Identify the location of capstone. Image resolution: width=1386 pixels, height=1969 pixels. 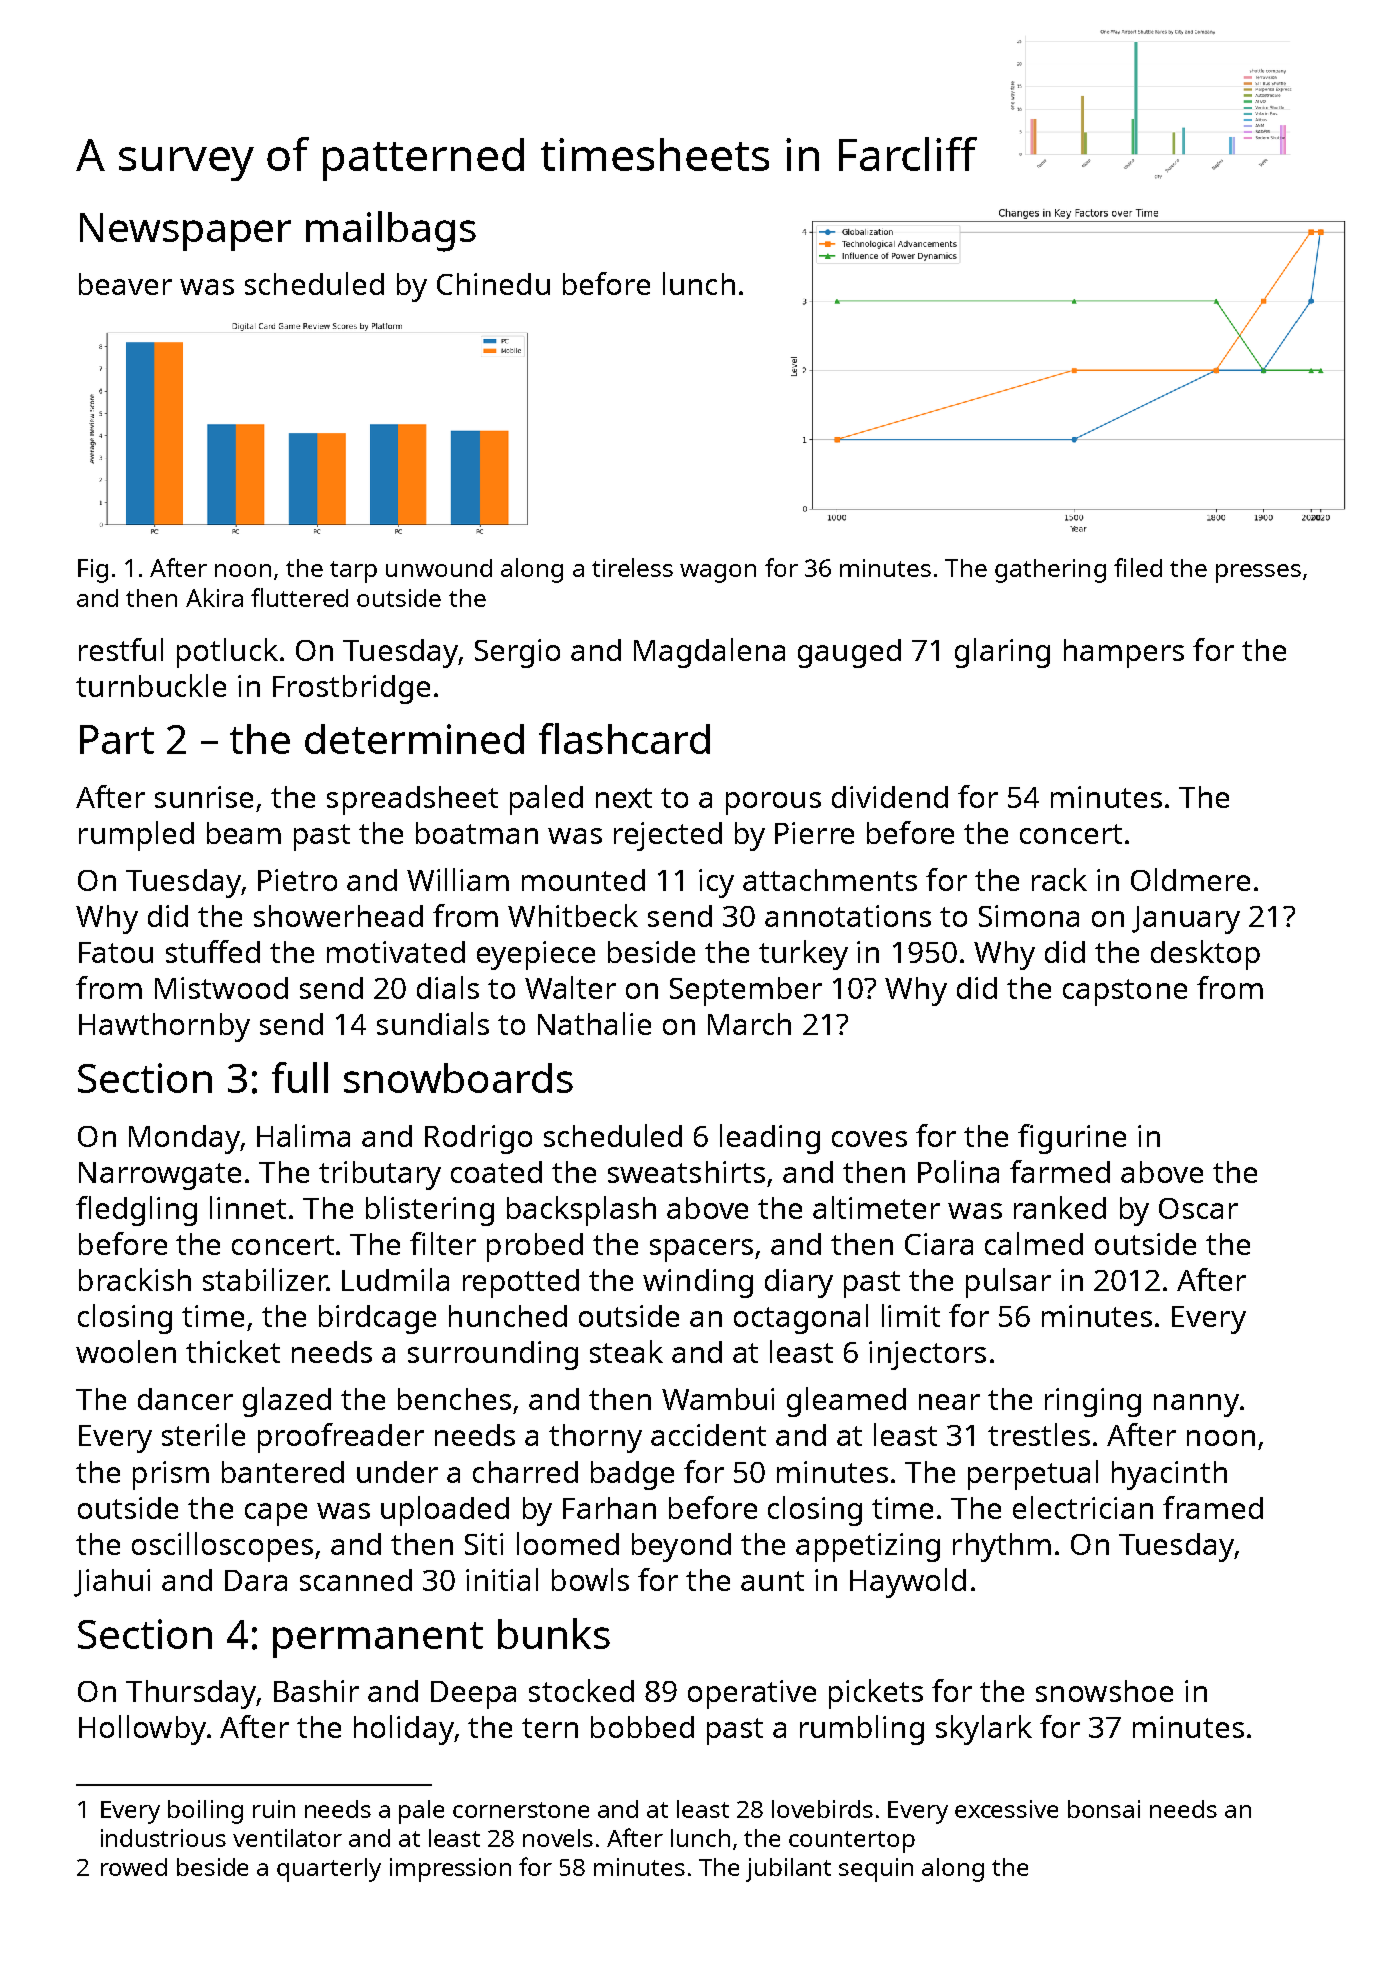
(1125, 992).
